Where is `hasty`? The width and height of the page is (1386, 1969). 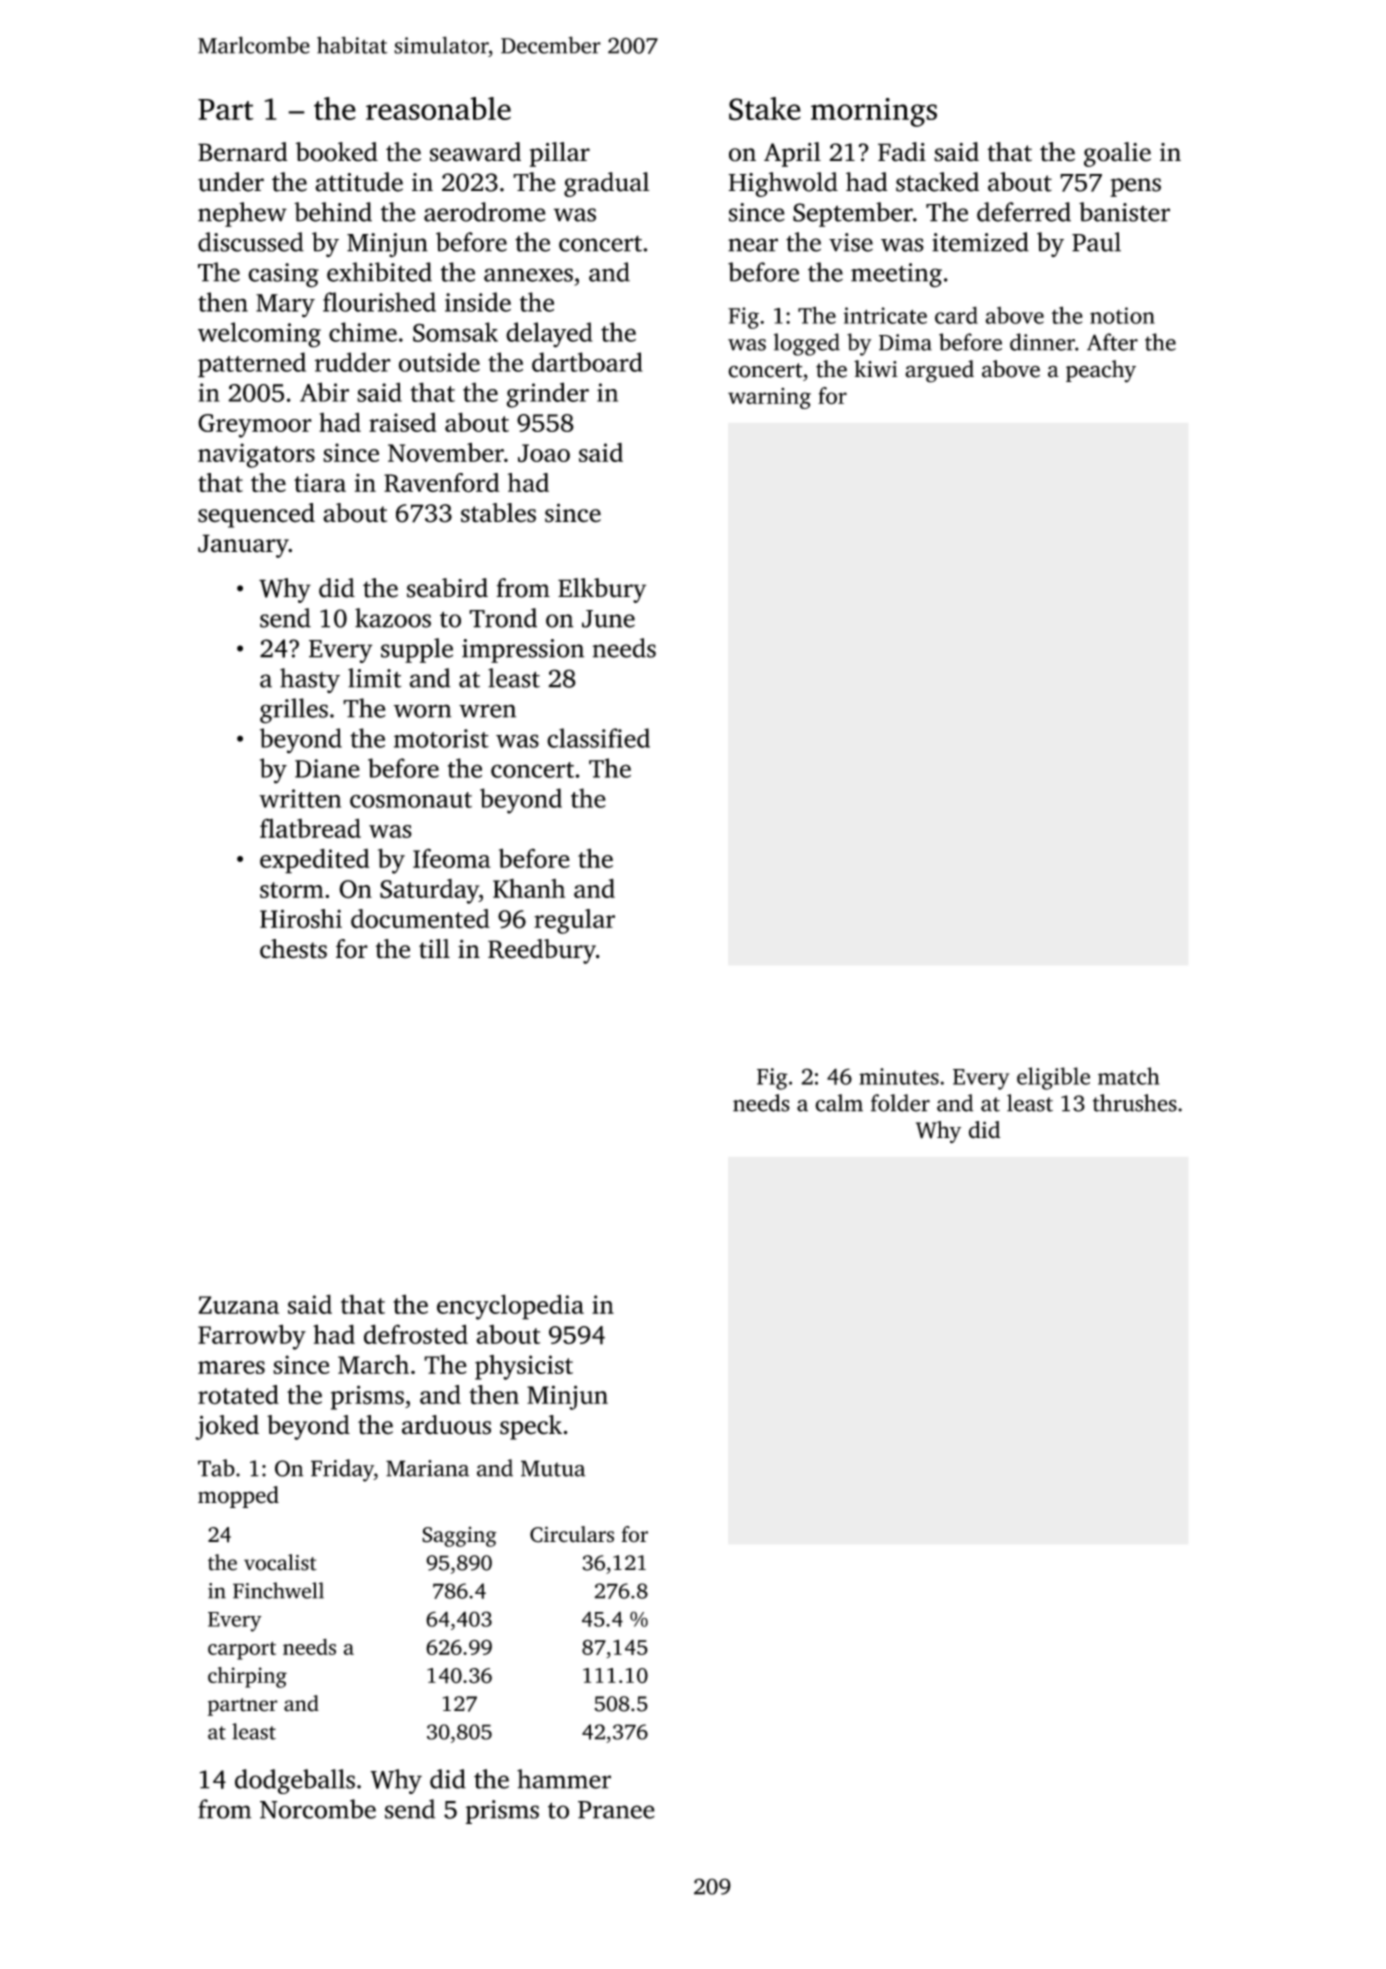 hasty is located at coordinates (310, 680).
